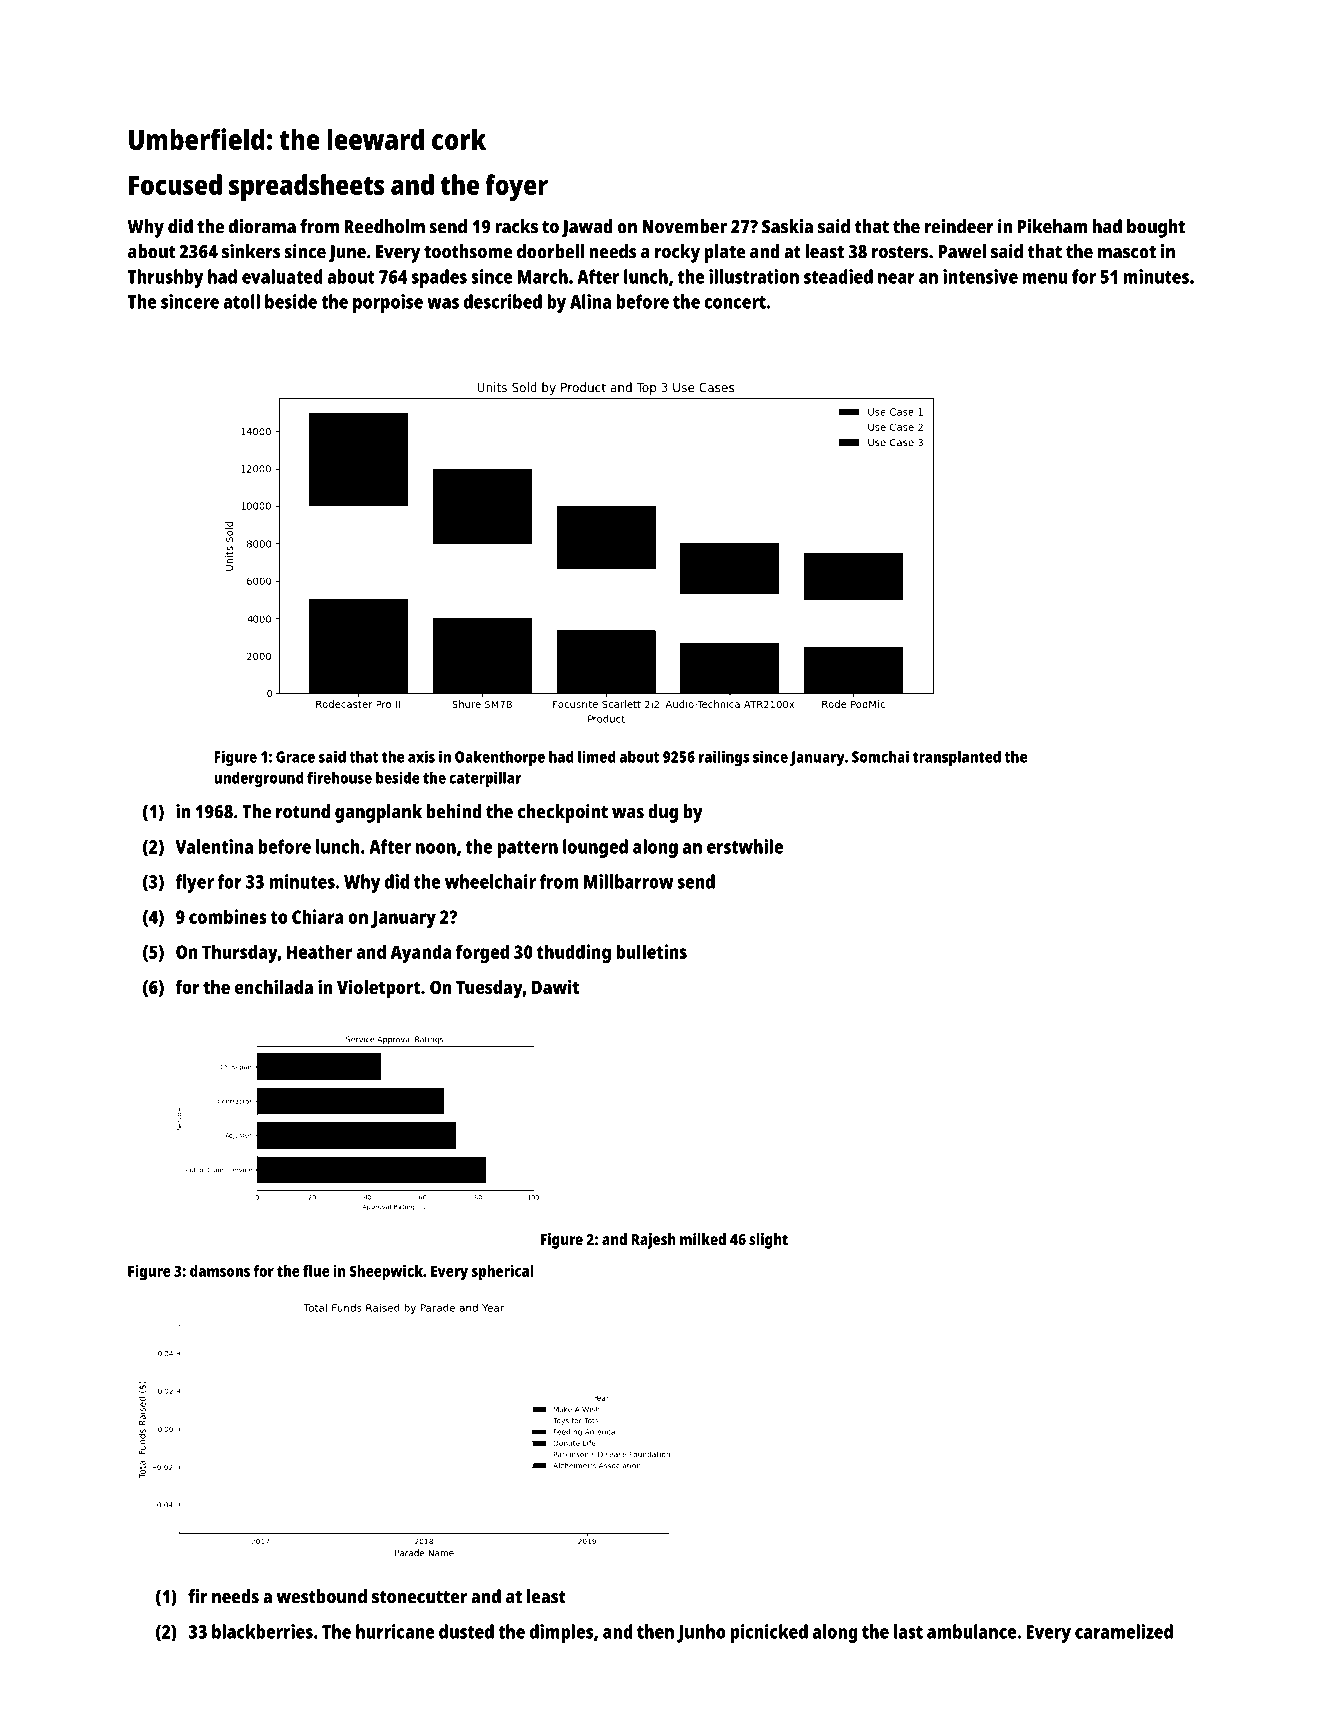  What do you see at coordinates (880, 756) in the image?
I see `Somchai` at bounding box center [880, 756].
